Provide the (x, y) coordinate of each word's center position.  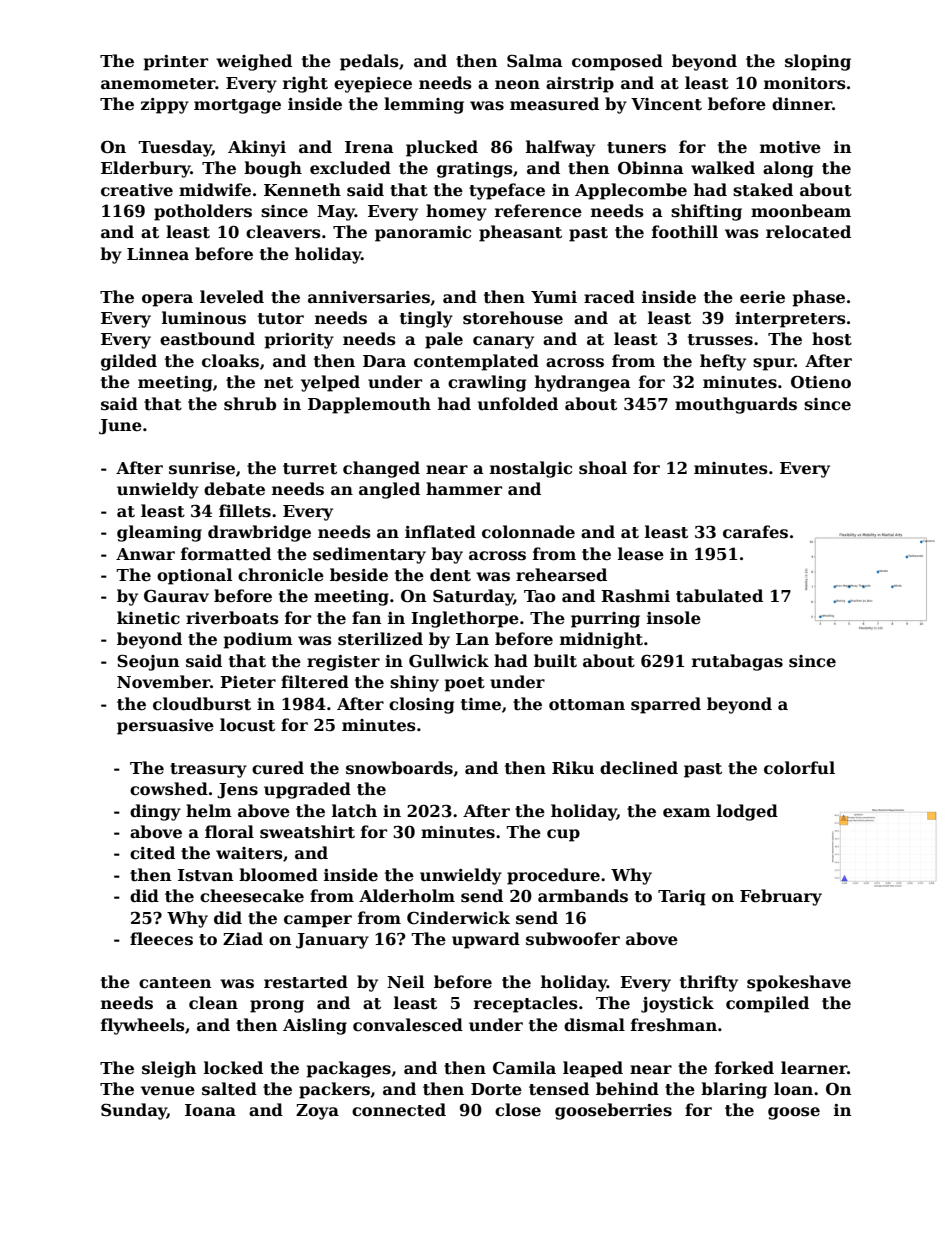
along (788, 169)
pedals (369, 62)
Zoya (317, 1112)
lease (641, 554)
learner (814, 1068)
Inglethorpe (465, 619)
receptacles (526, 1004)
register (343, 663)
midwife (215, 190)
